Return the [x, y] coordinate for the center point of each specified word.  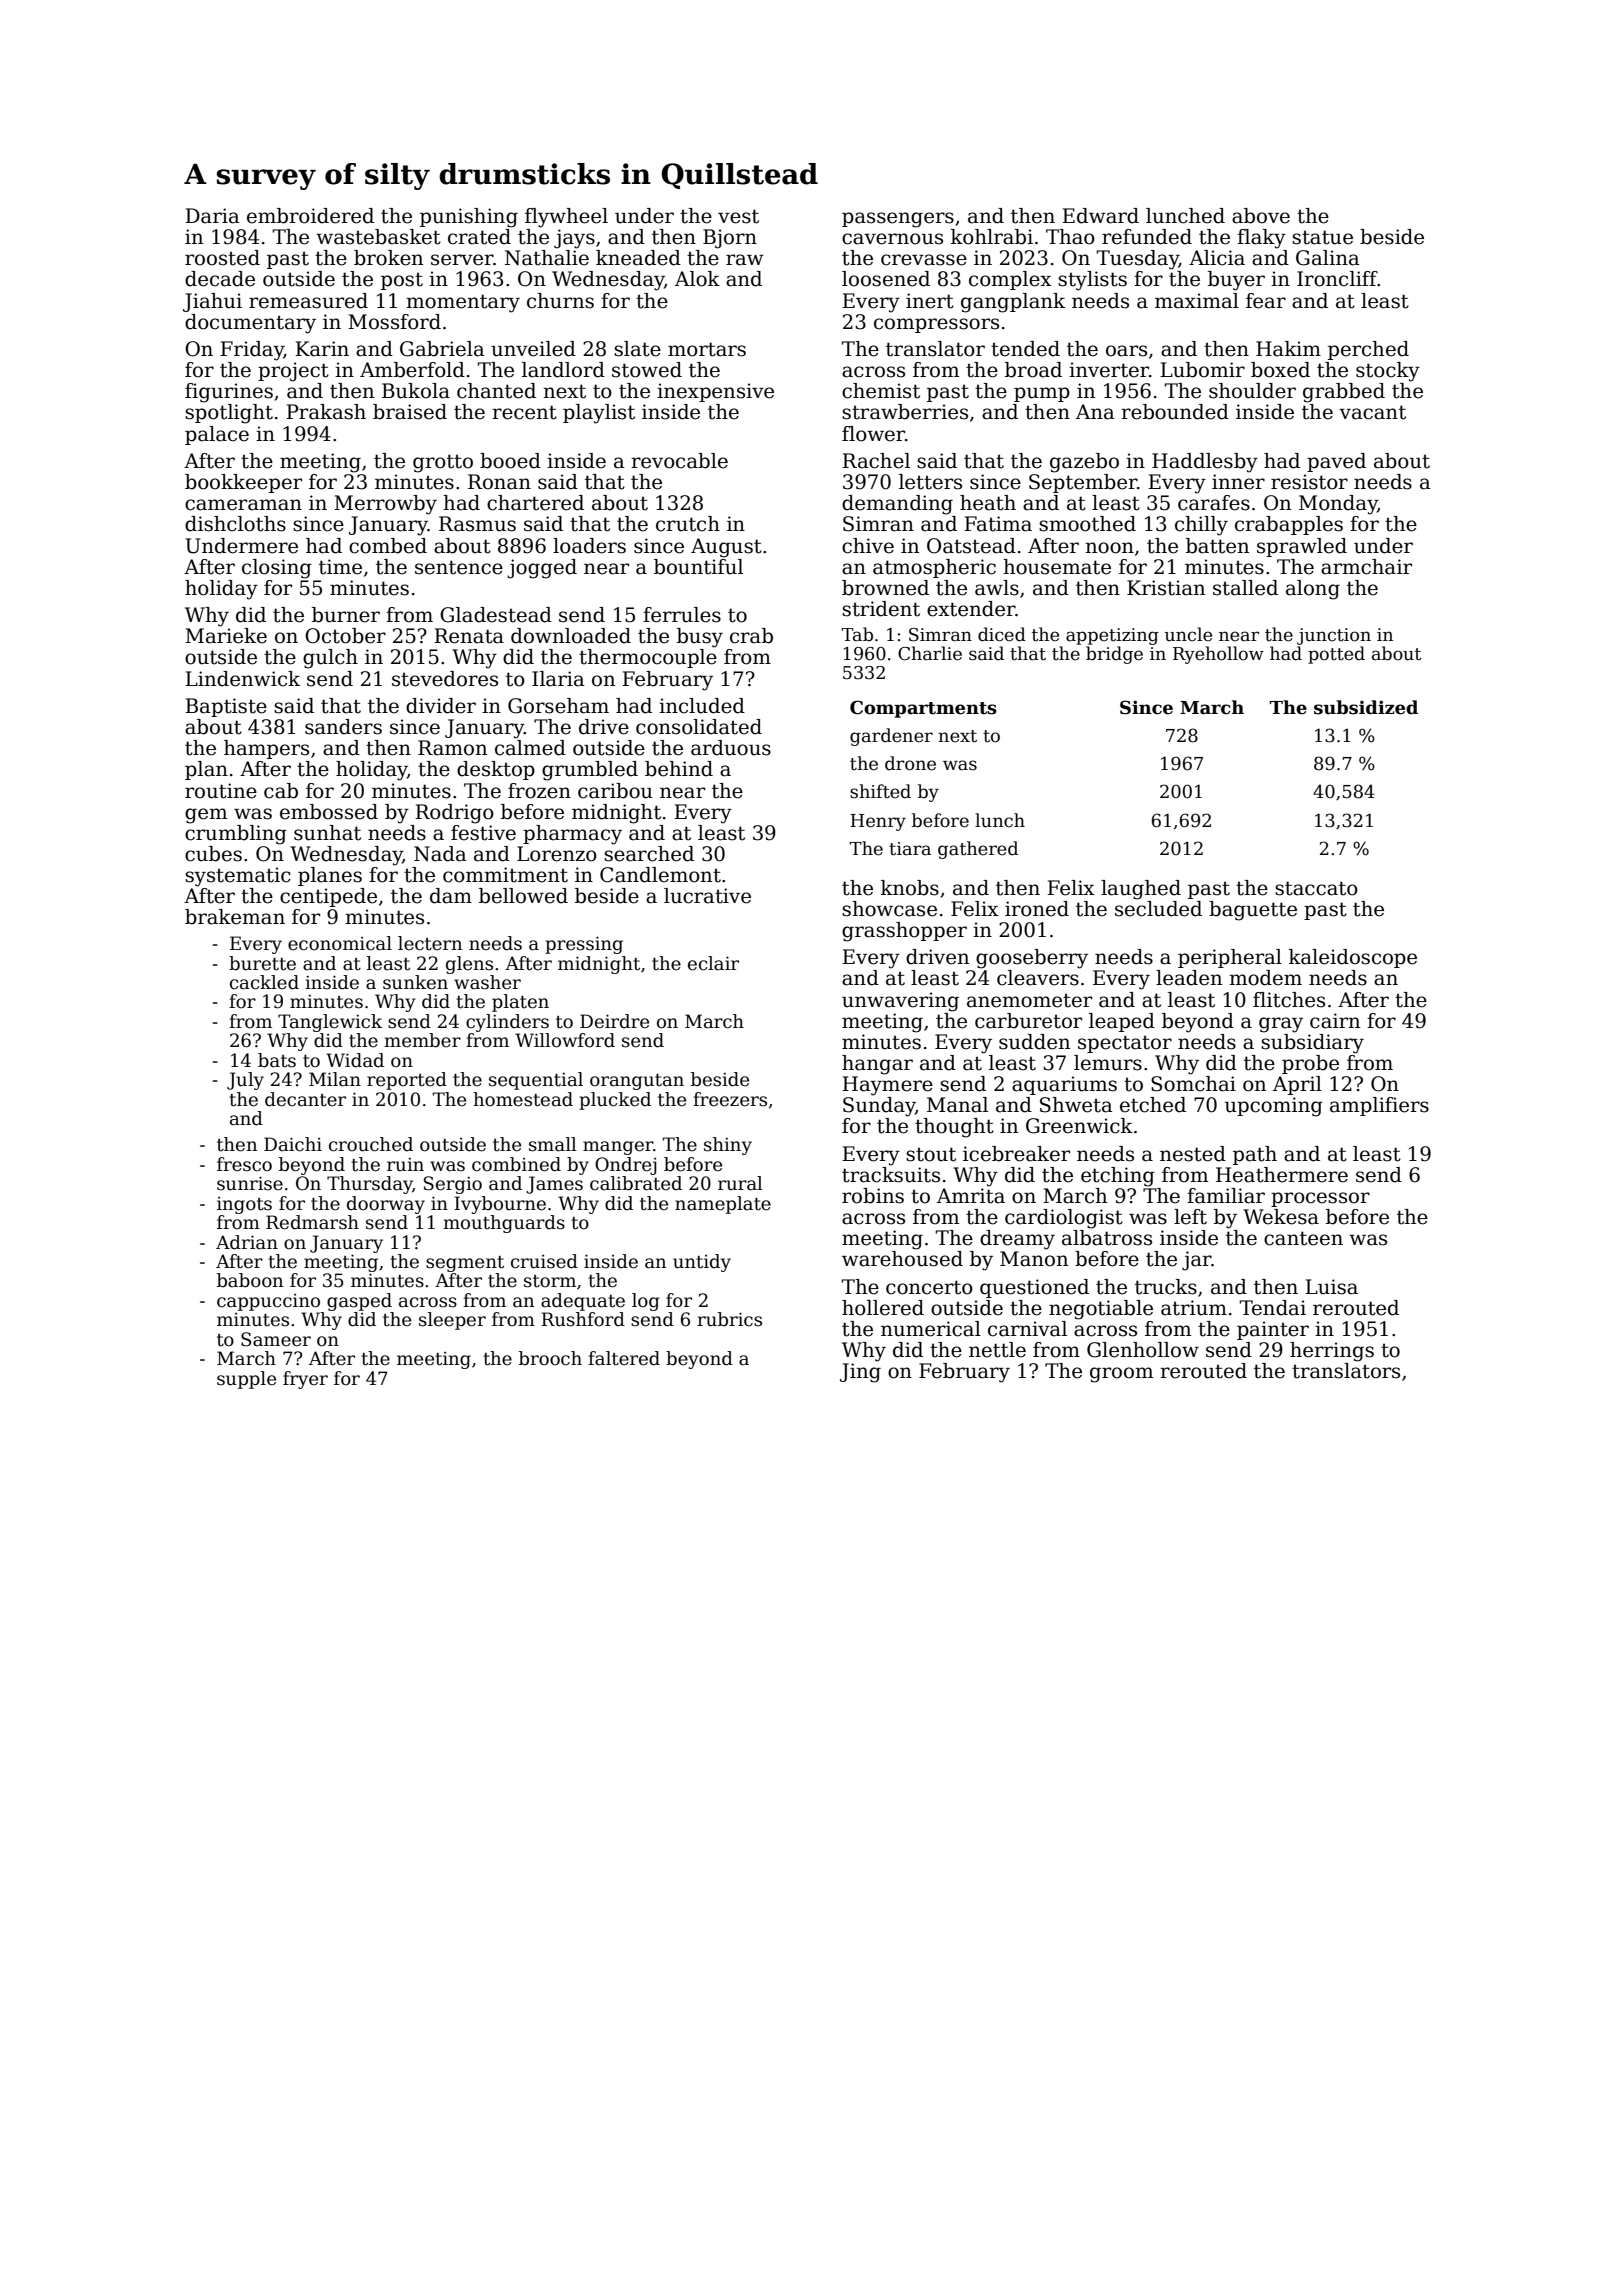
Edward [1100, 216]
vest [738, 216]
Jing [860, 1373]
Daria [212, 216]
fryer [305, 1380]
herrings [1332, 1352]
